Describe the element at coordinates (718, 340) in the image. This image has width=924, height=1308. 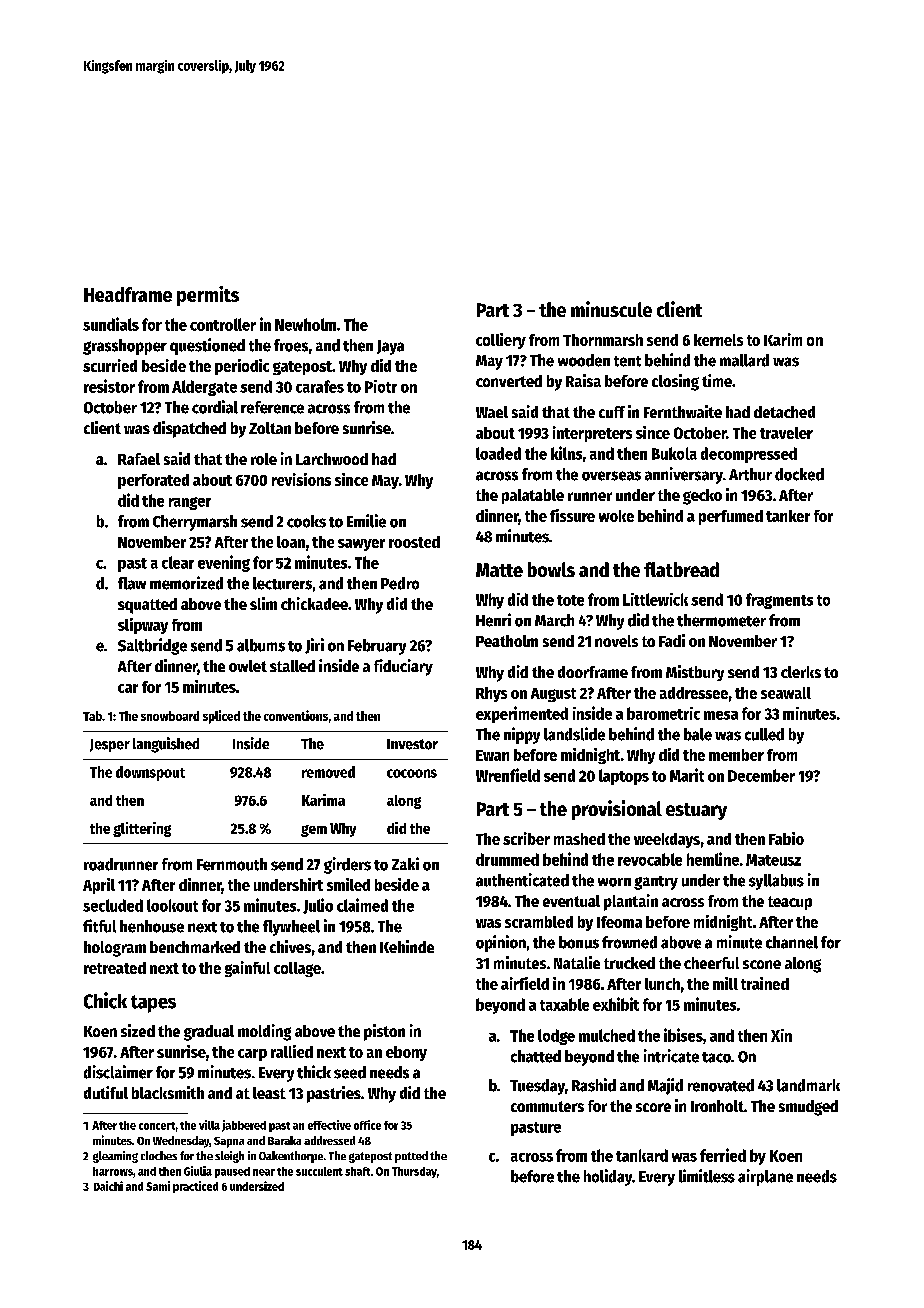
I see `kernels` at that location.
